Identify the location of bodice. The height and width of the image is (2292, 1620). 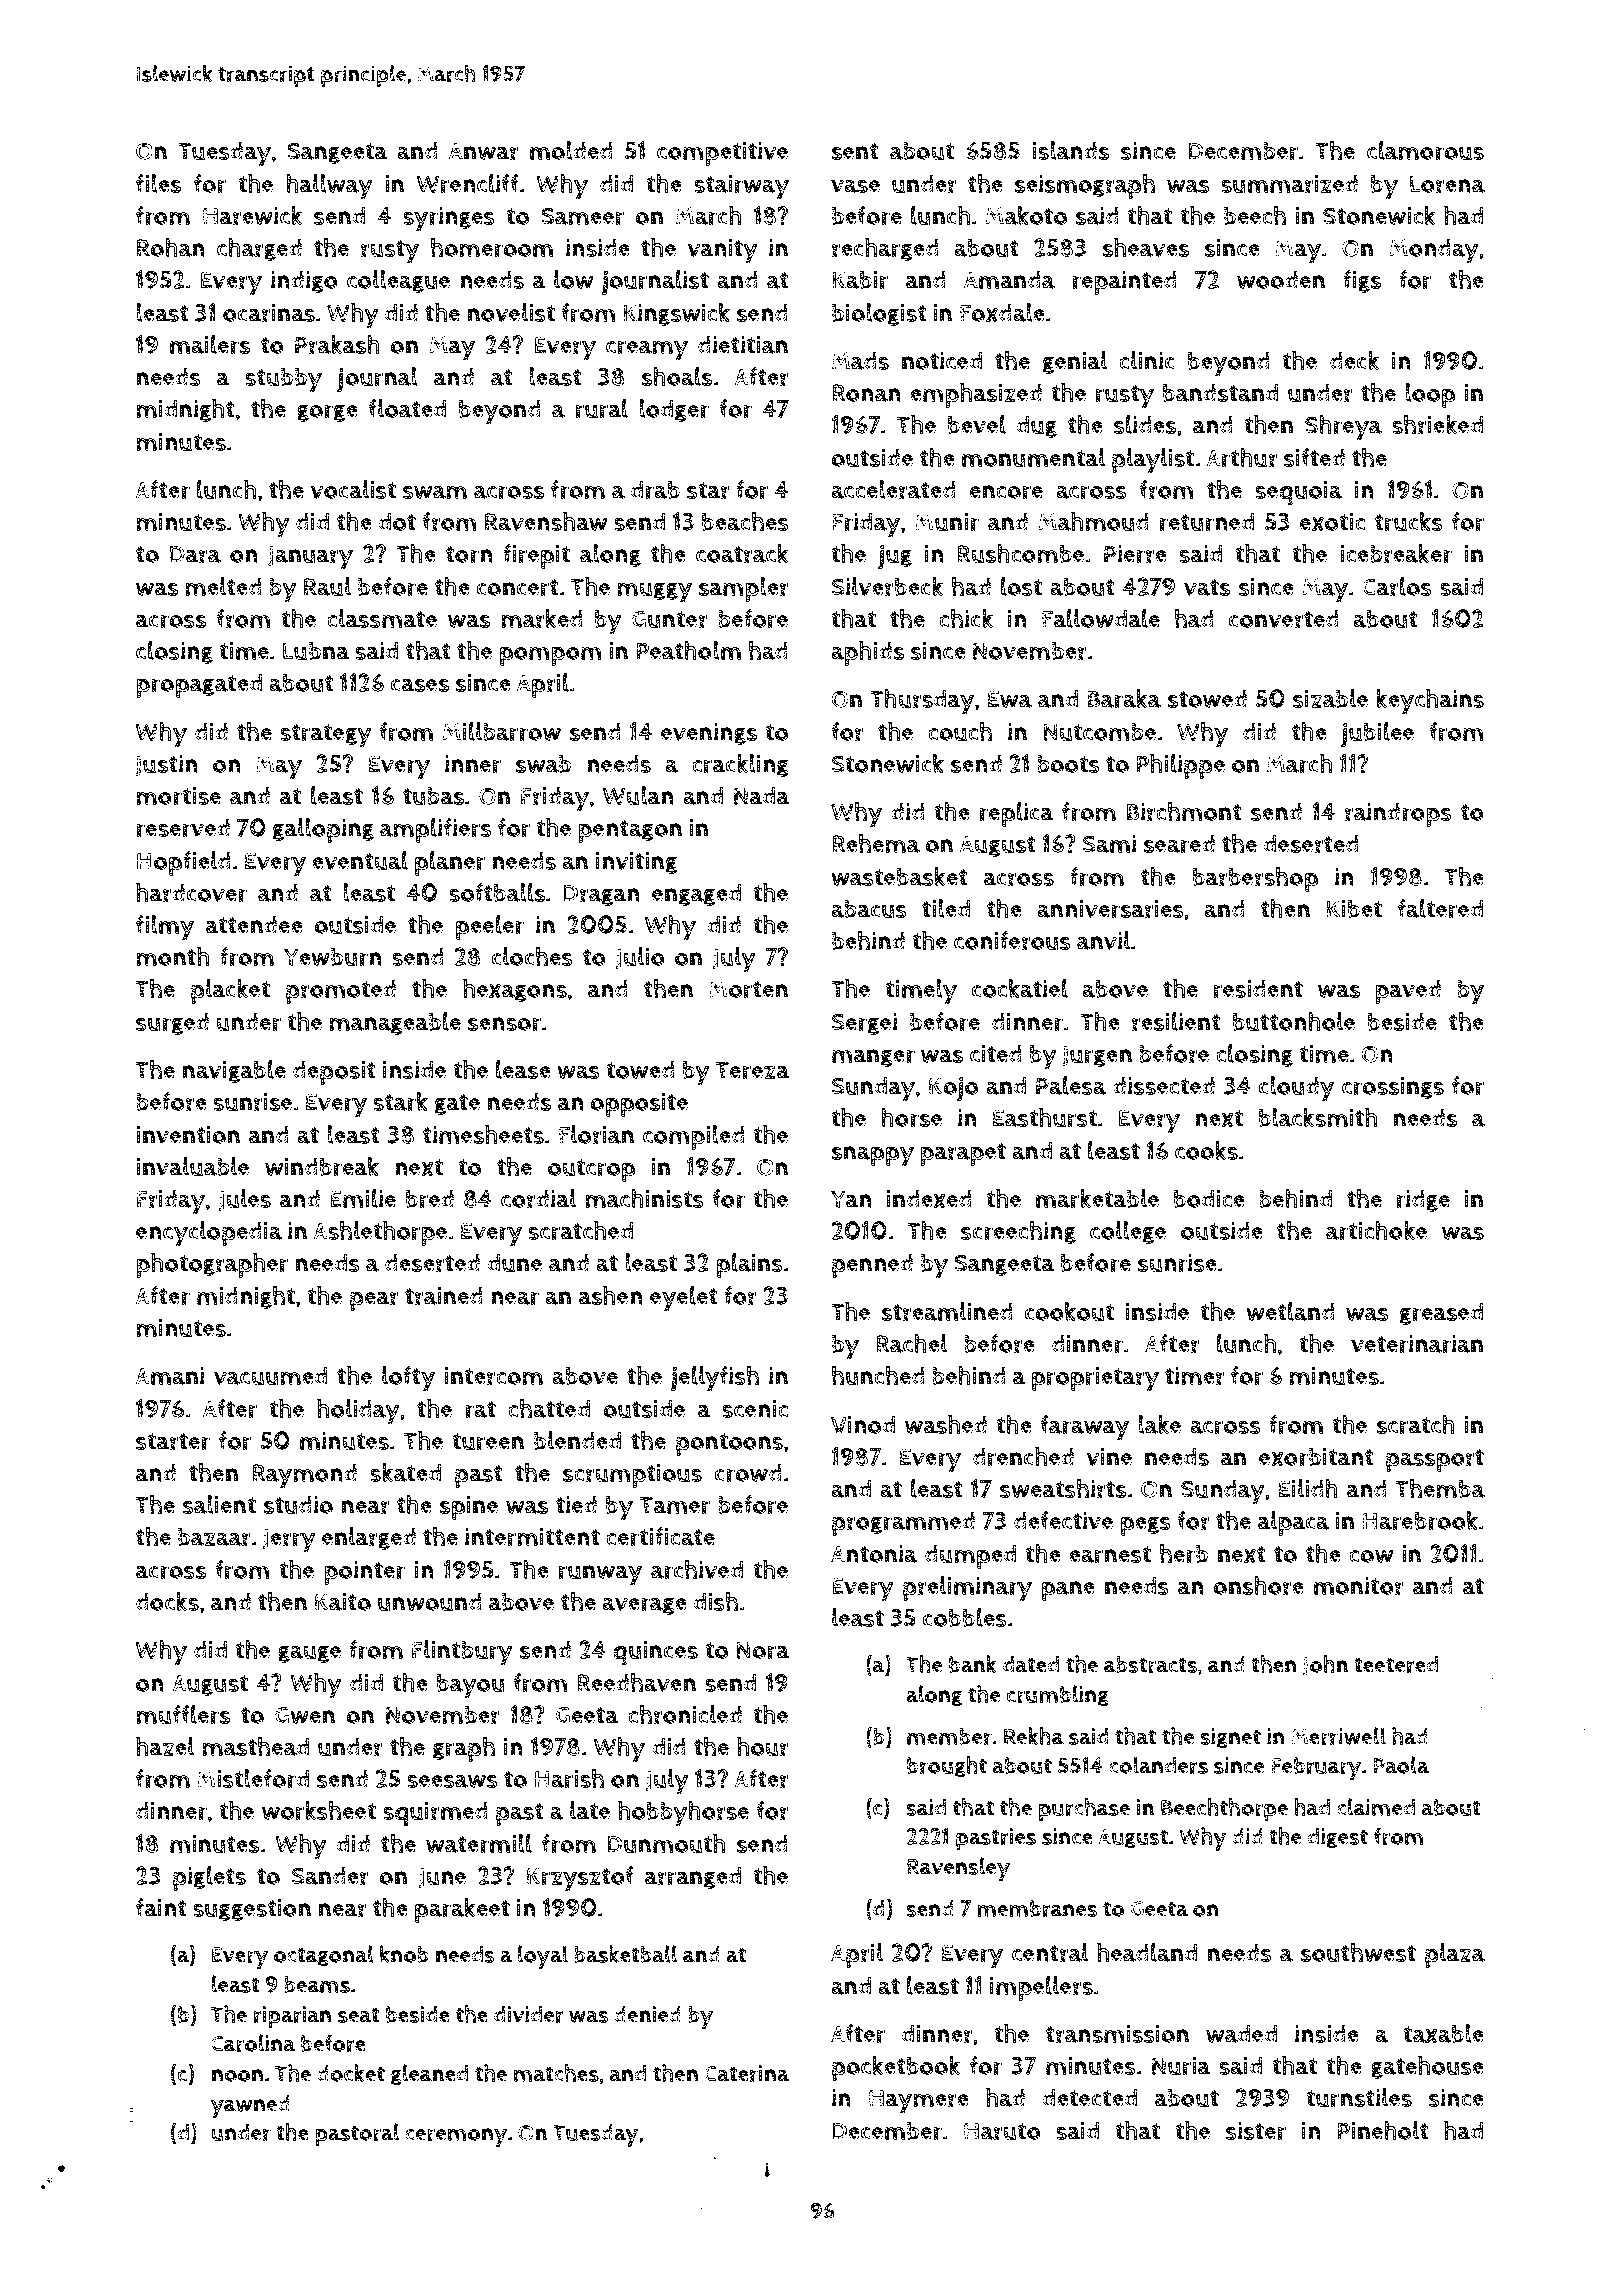
(1209, 1198).
